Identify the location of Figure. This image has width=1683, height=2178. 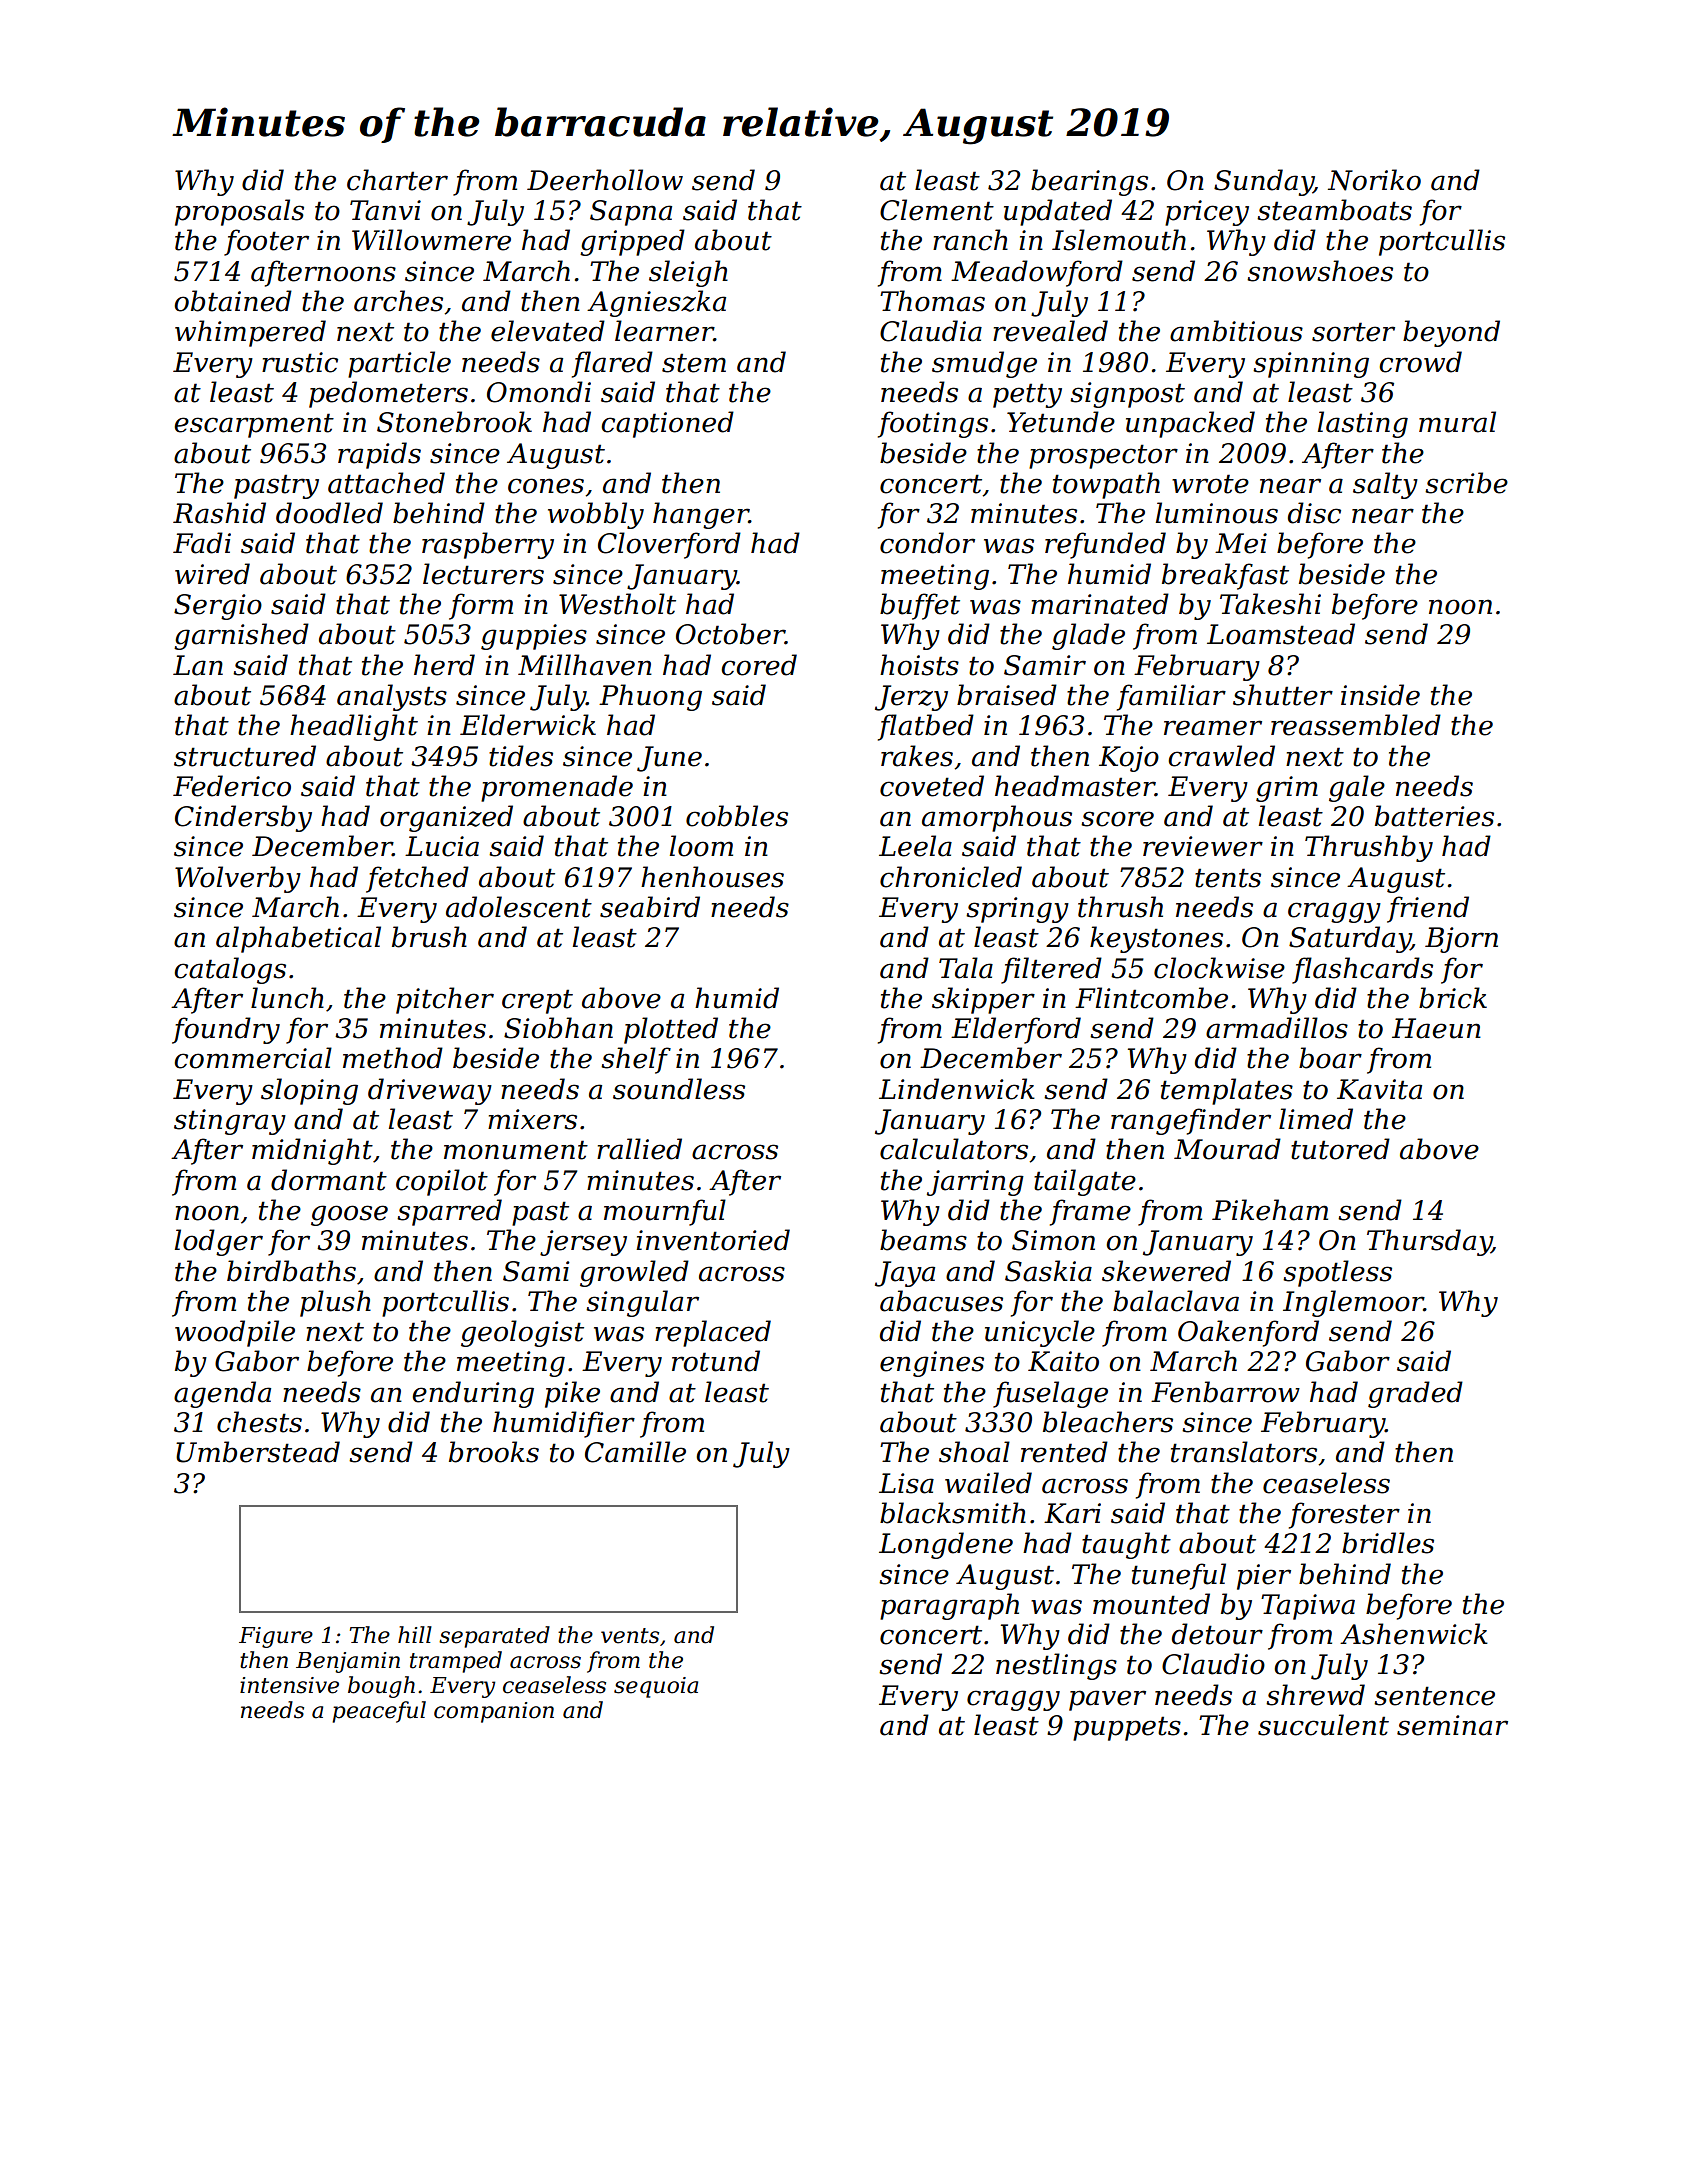
(276, 1637).
